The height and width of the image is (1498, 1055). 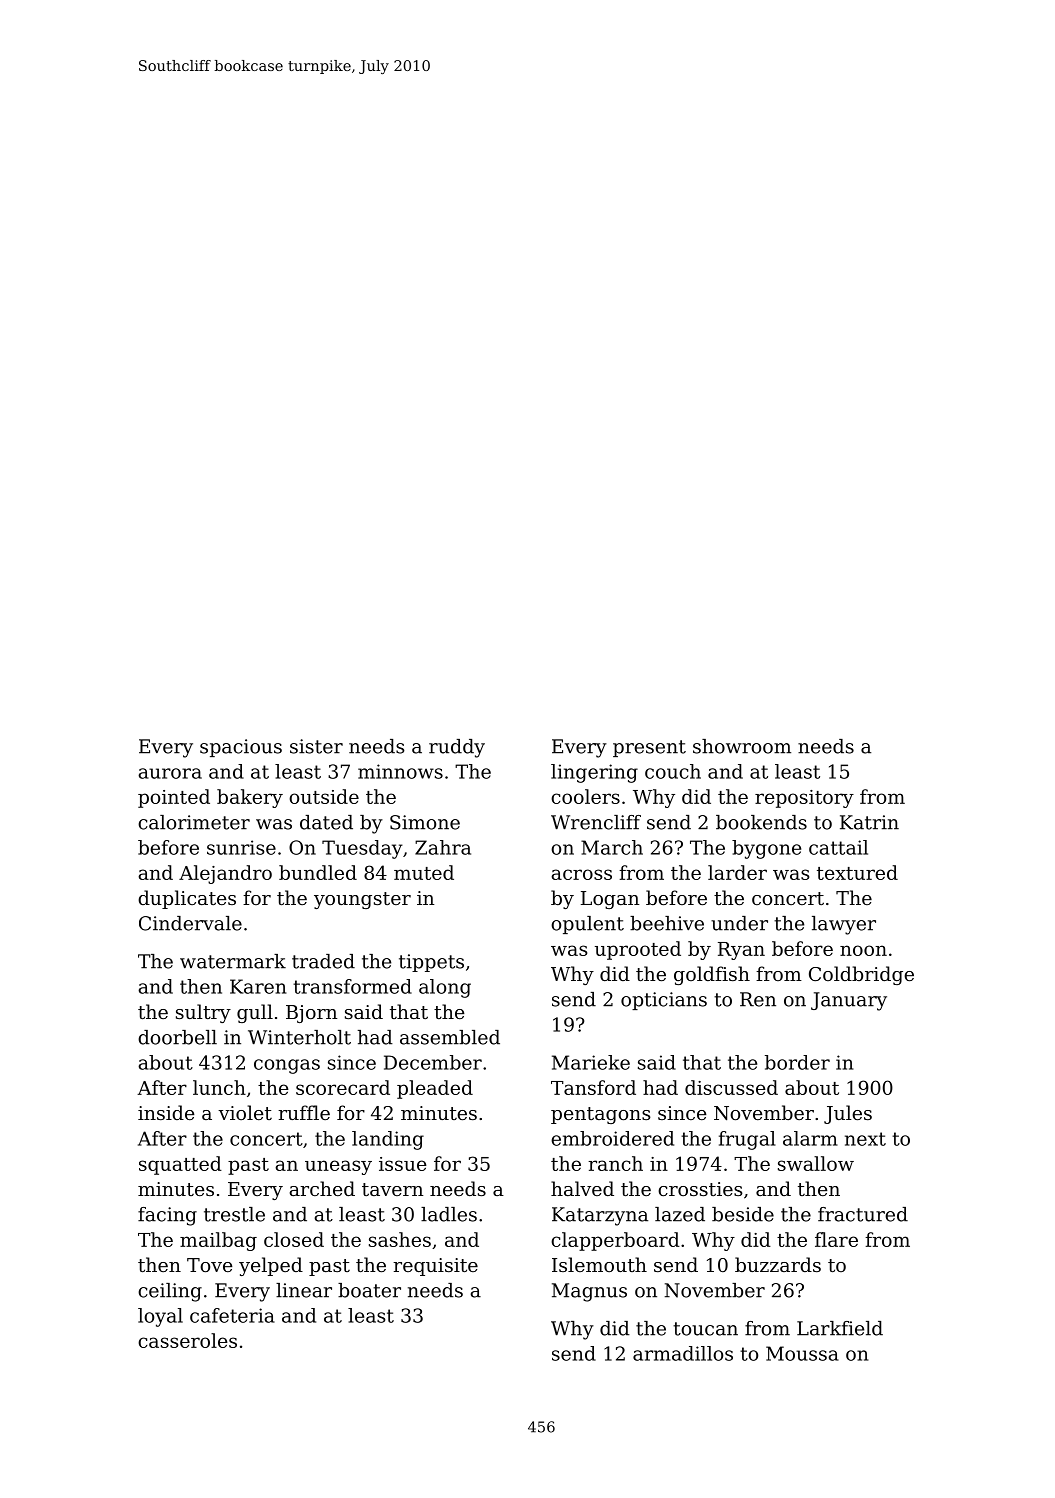 I want to click on alarm, so click(x=810, y=1138).
